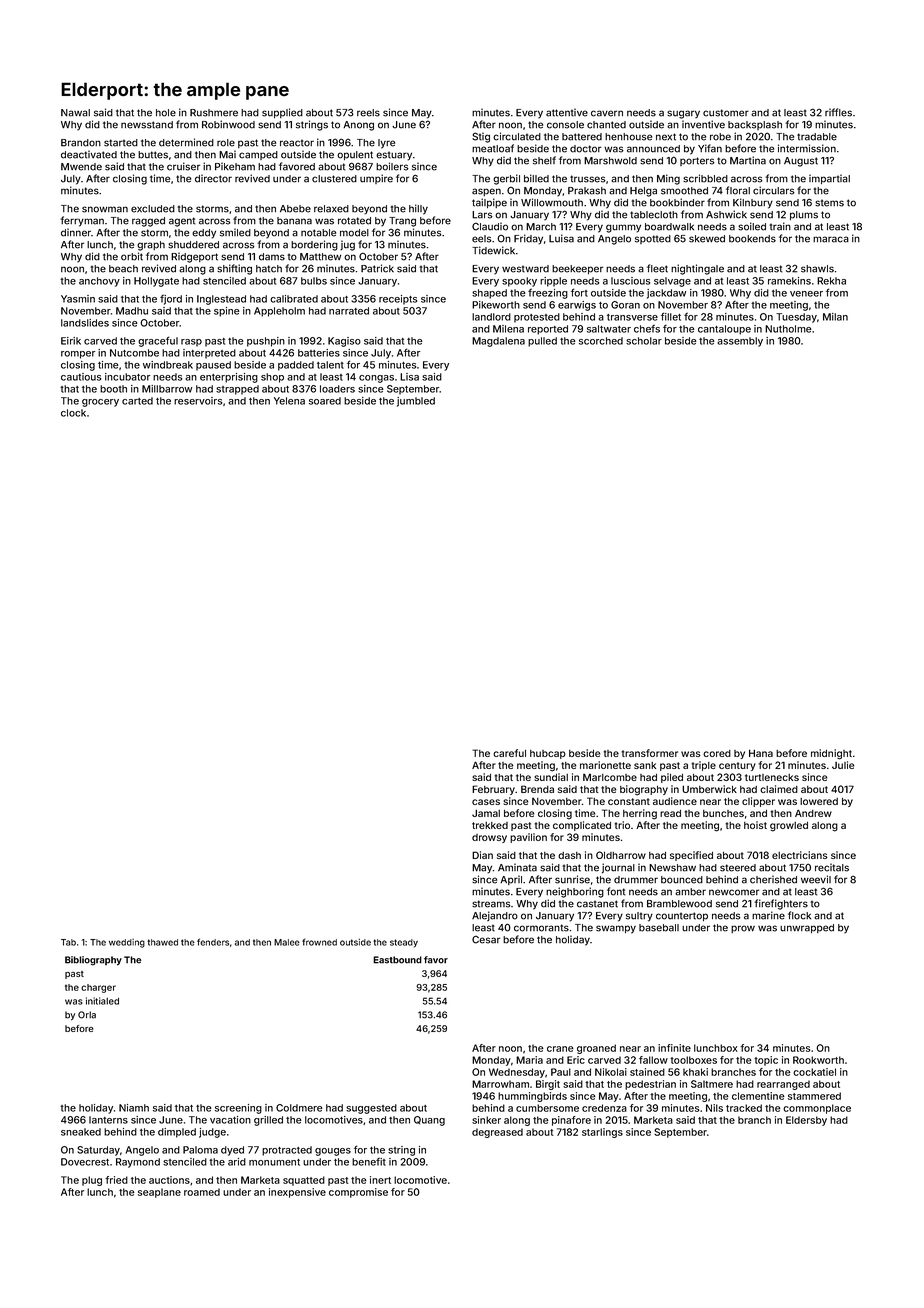  Describe the element at coordinates (416, 402) in the image. I see `jumbled` at that location.
